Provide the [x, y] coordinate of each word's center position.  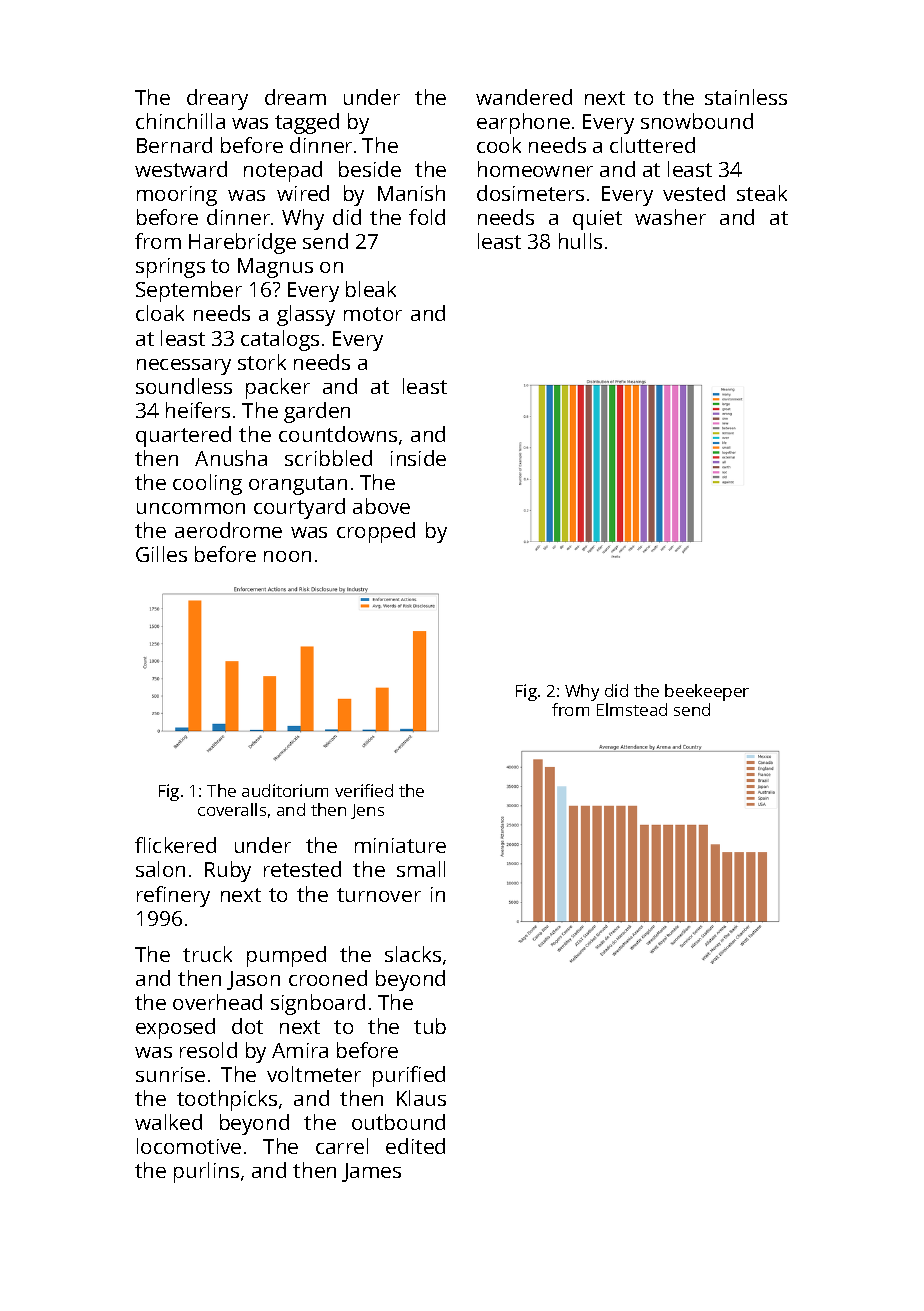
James [371, 1172]
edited [415, 1146]
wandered [524, 97]
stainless [746, 97]
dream [295, 97]
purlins [206, 1172]
